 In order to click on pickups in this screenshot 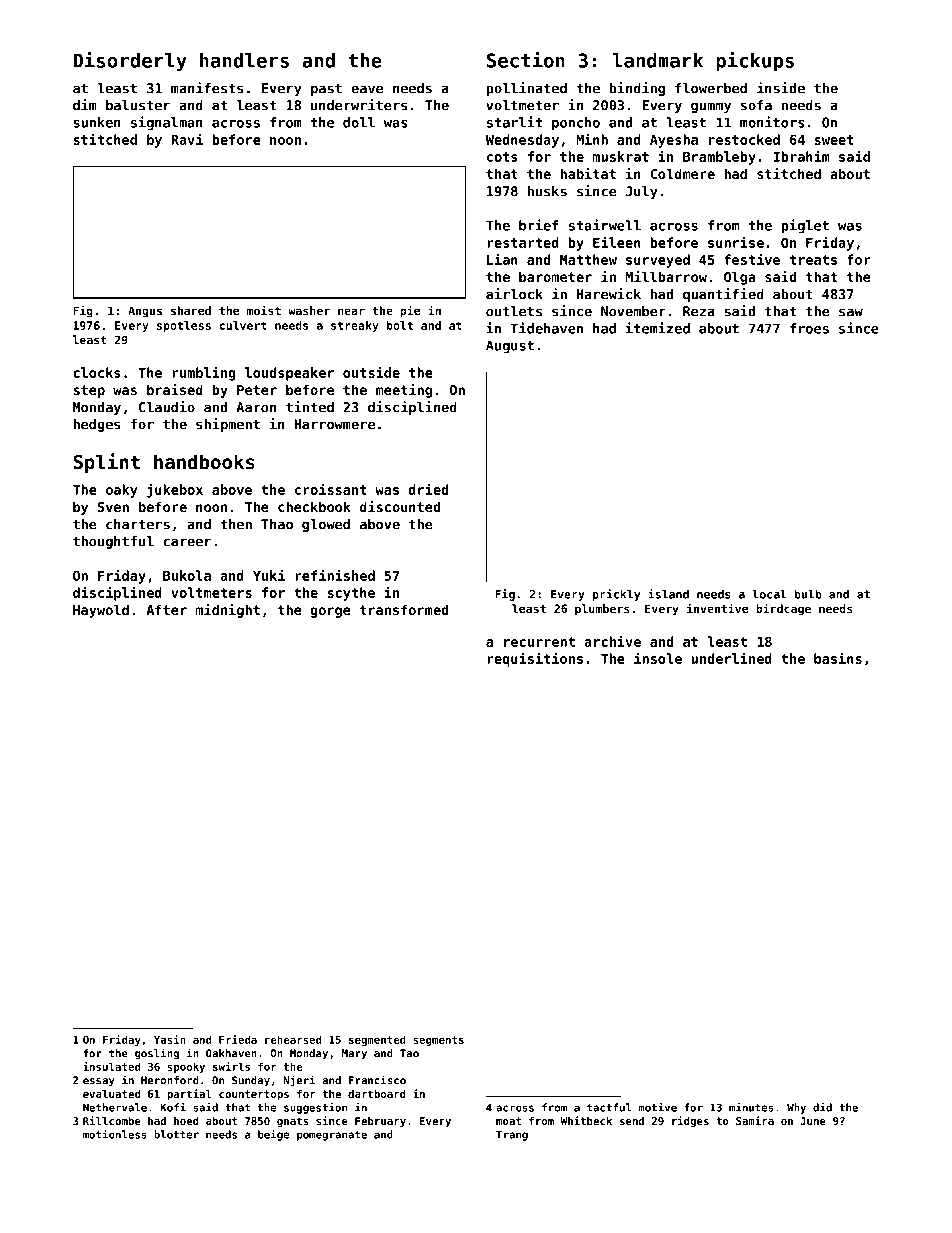, I will do `click(755, 62)`.
